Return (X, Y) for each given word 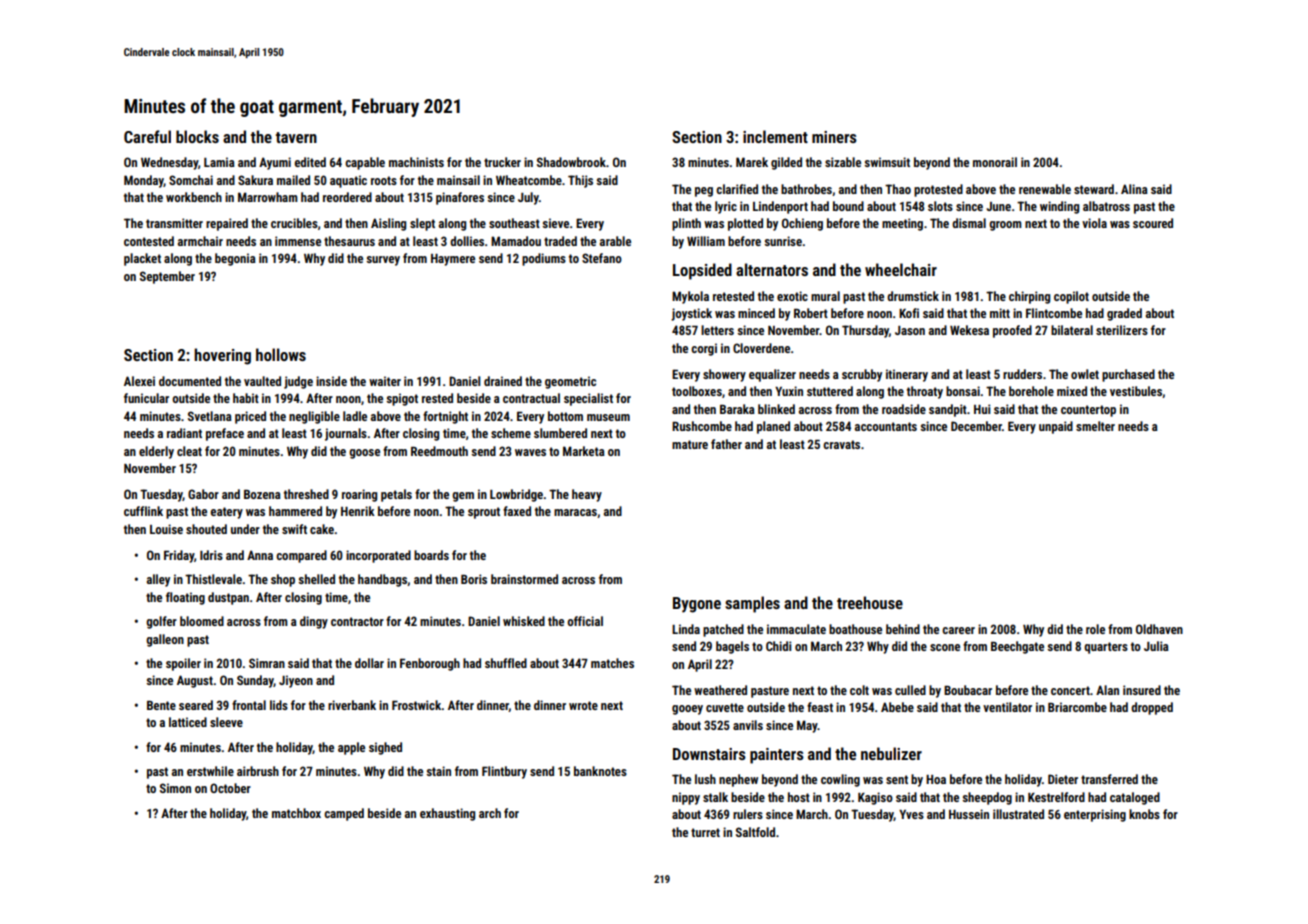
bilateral (1072, 330)
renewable (1045, 189)
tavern (296, 137)
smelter (1095, 426)
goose (364, 454)
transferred (1109, 779)
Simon (175, 788)
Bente (161, 705)
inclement (775, 136)
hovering (222, 356)
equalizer (772, 375)
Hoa (936, 779)
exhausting (447, 814)
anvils (748, 725)
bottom (565, 416)
